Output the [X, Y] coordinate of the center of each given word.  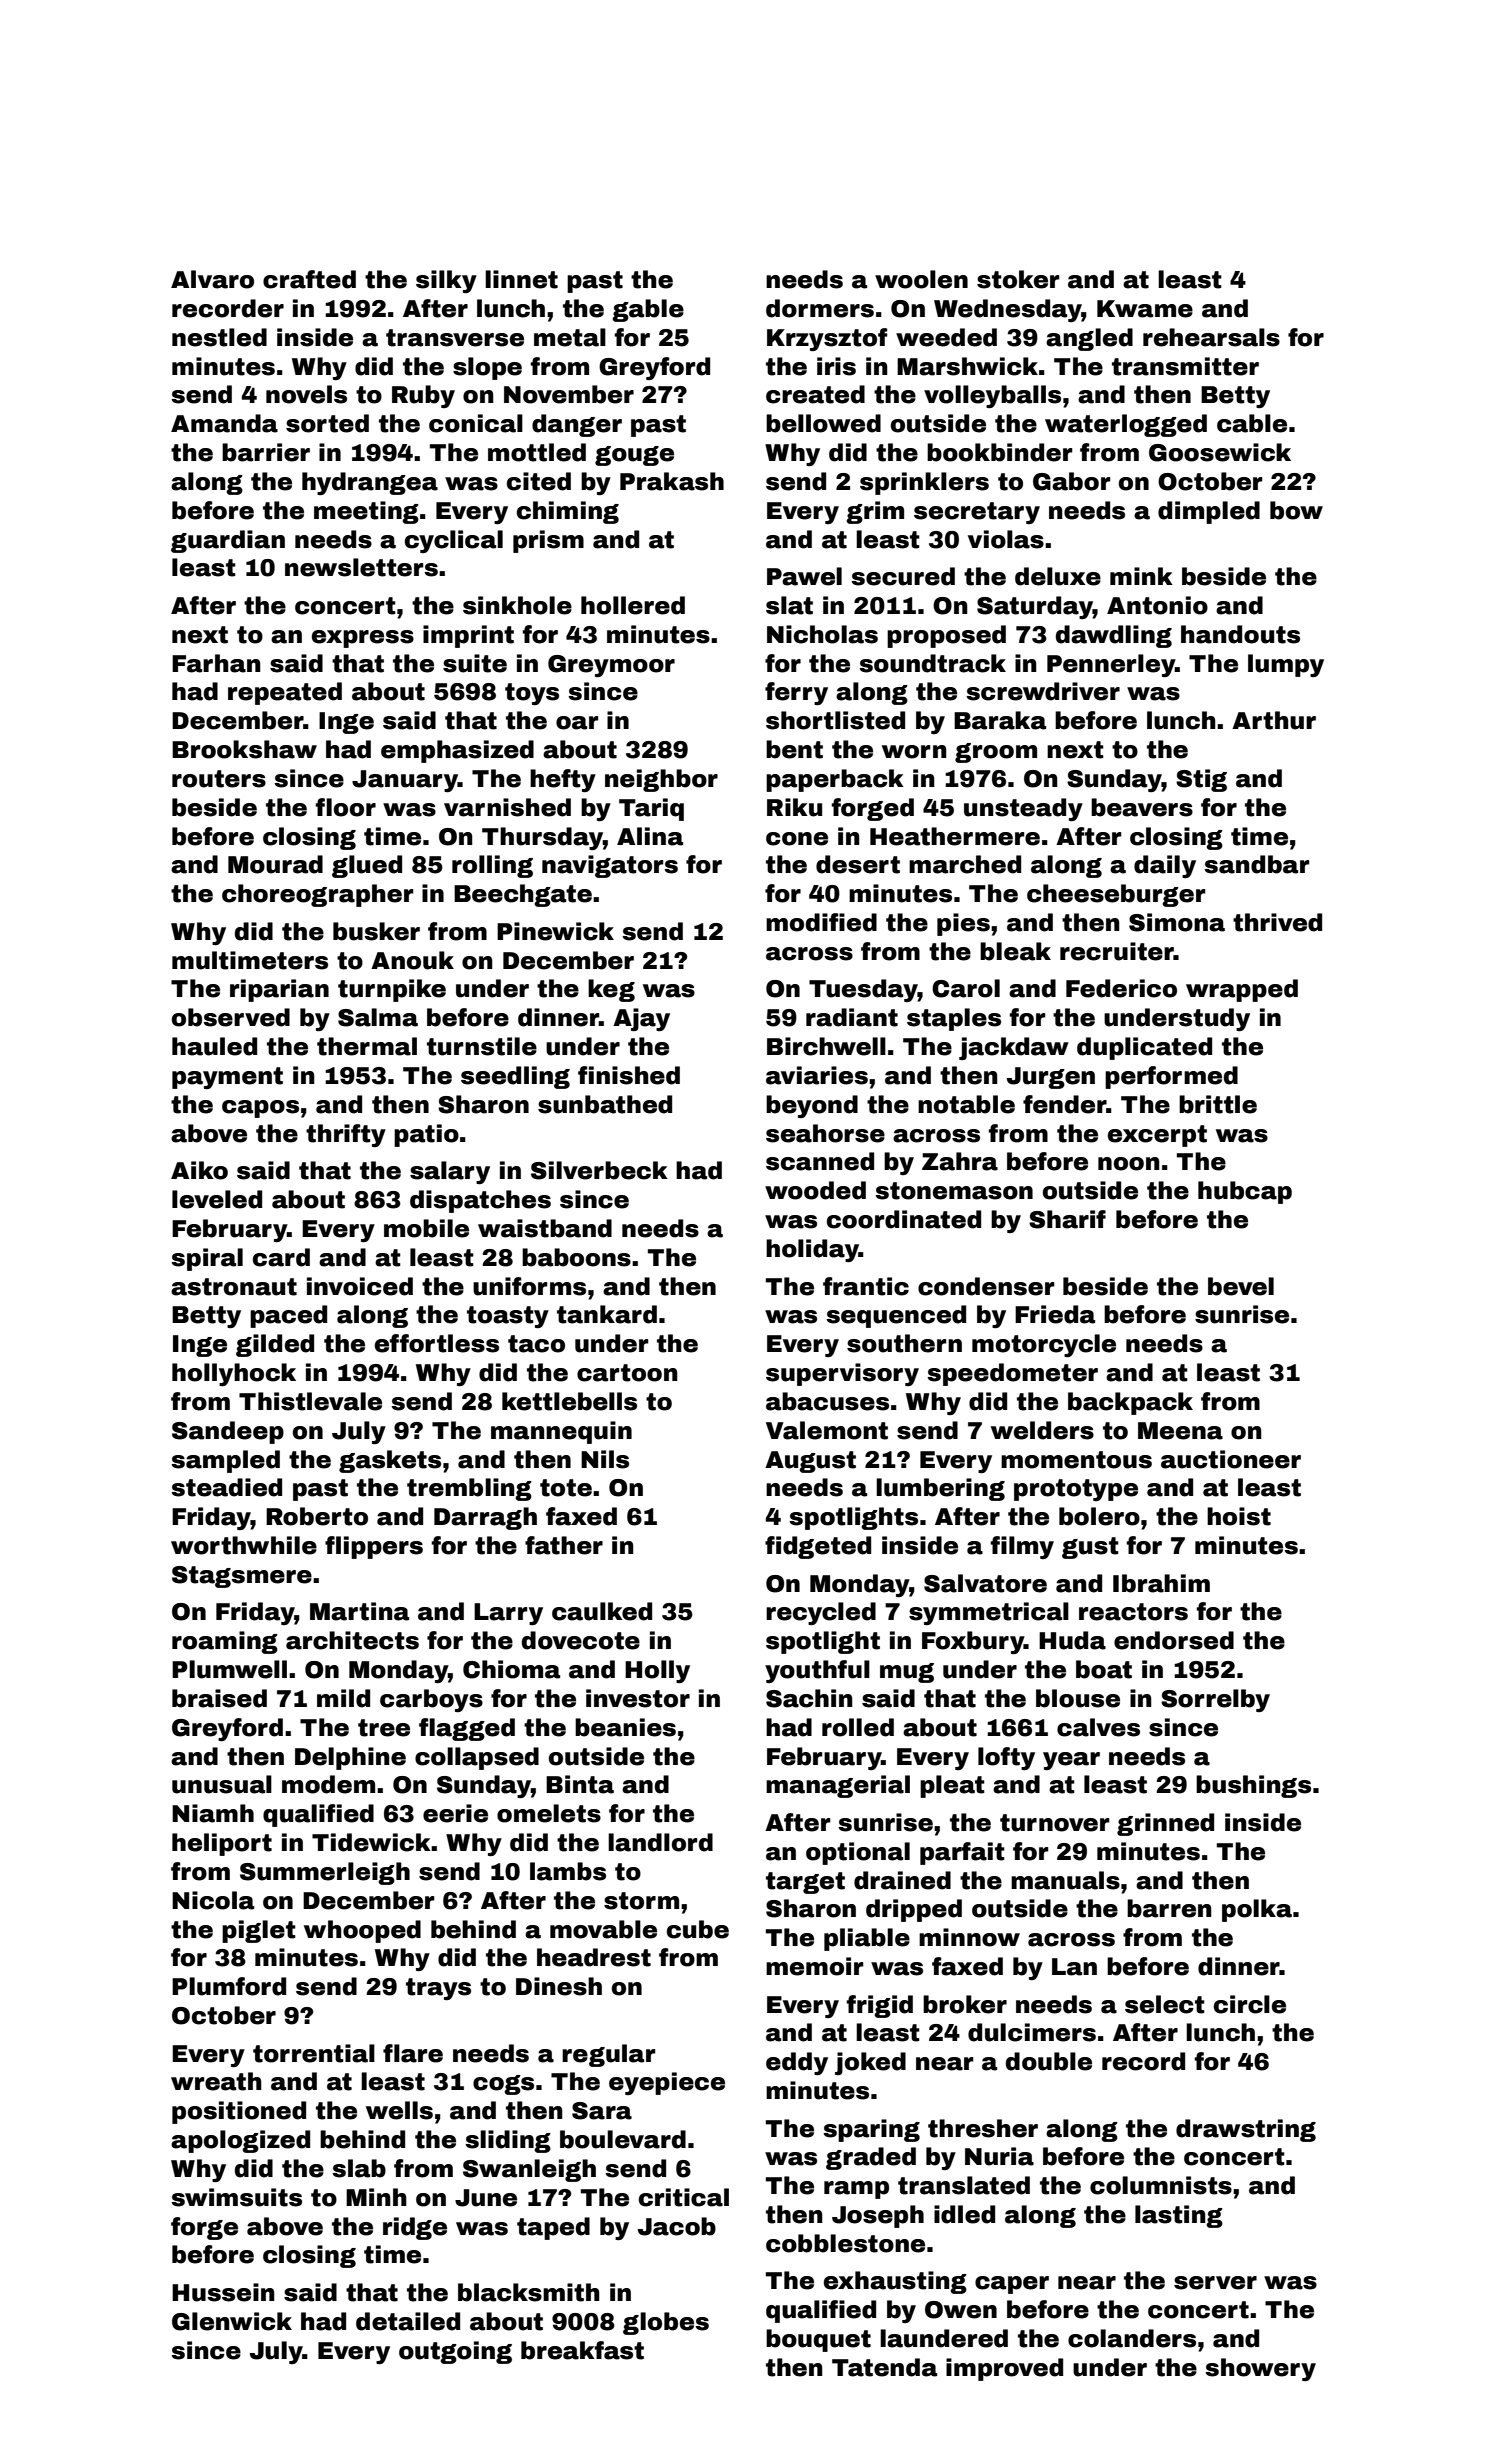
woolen [921, 279]
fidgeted [818, 1547]
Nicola [213, 1900]
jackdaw [1014, 1048]
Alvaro [212, 279]
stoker [1018, 279]
